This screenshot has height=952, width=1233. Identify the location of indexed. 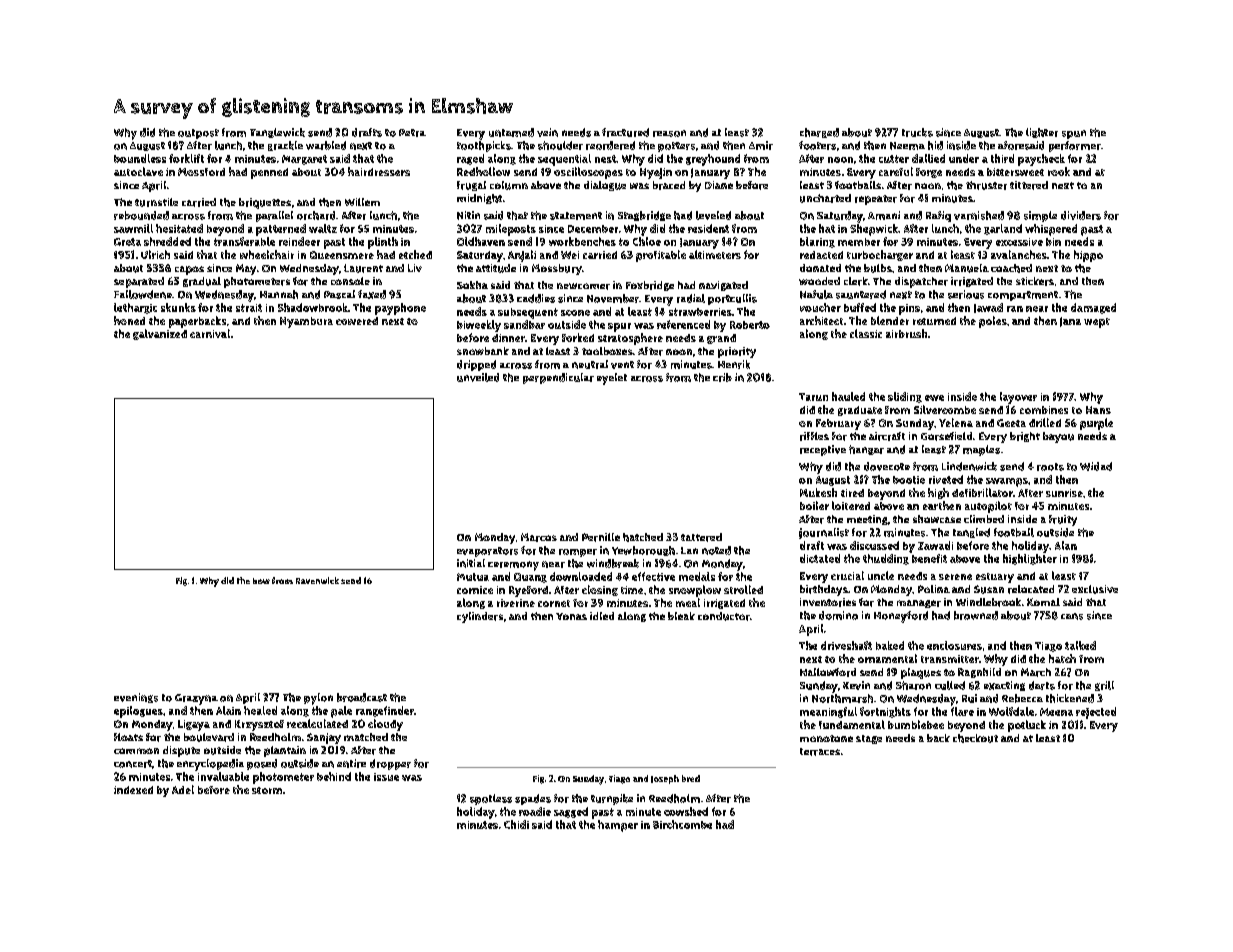
(133, 790).
